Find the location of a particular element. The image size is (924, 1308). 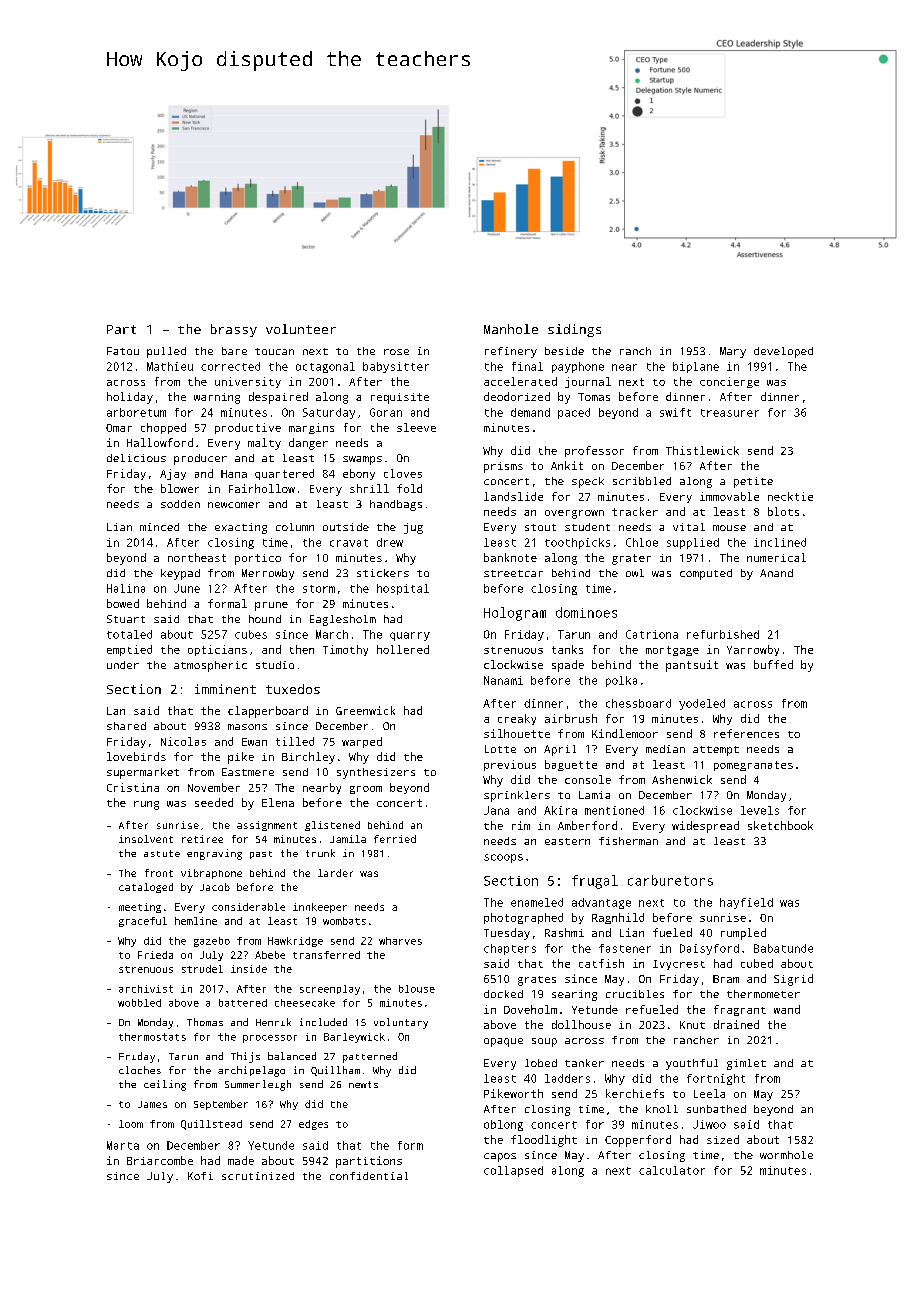

shared is located at coordinates (126, 726).
